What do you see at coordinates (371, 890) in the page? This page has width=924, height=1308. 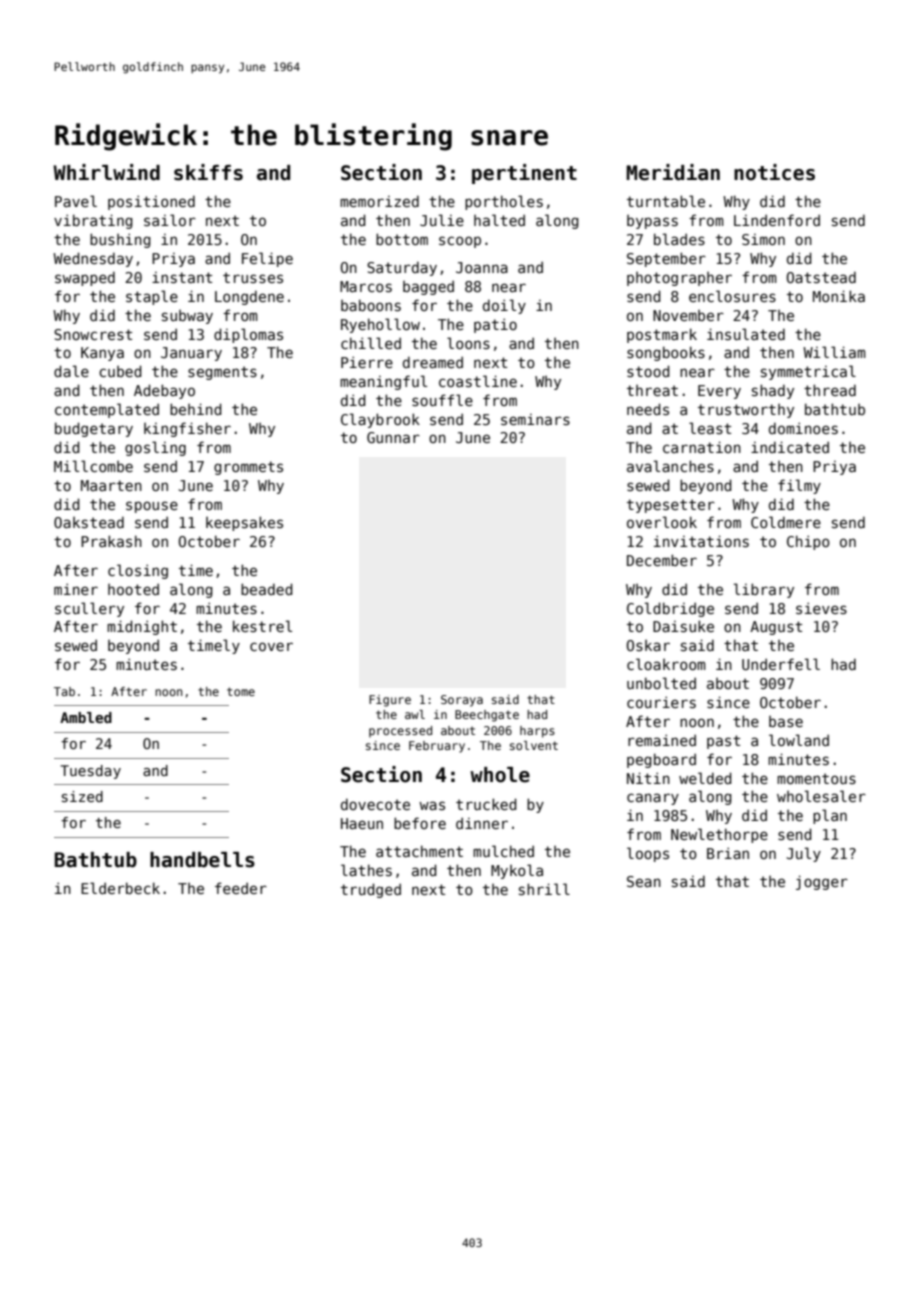 I see `trudged` at bounding box center [371, 890].
